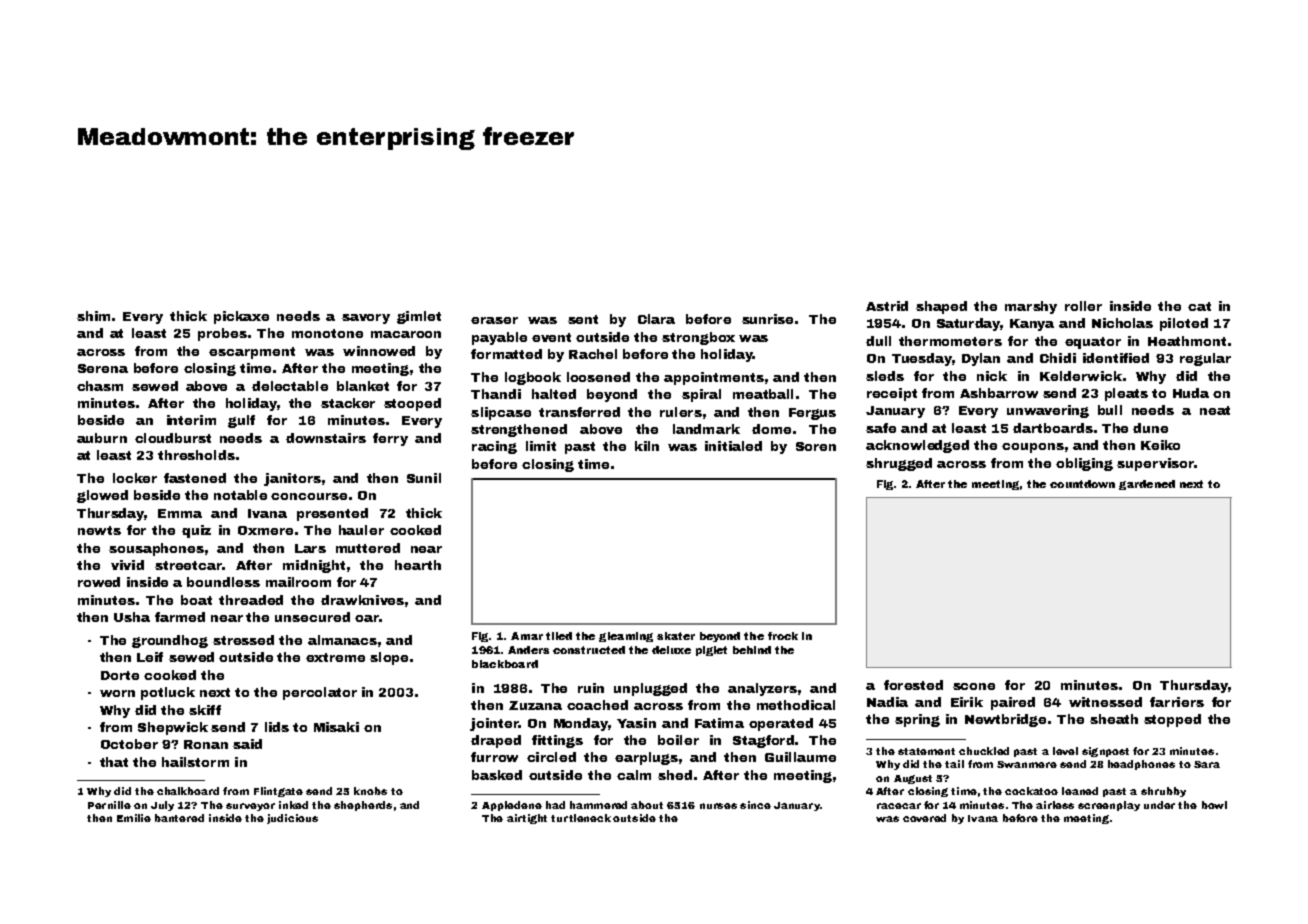 The image size is (1308, 924). Describe the element at coordinates (293, 805) in the document. I see `inked` at that location.
